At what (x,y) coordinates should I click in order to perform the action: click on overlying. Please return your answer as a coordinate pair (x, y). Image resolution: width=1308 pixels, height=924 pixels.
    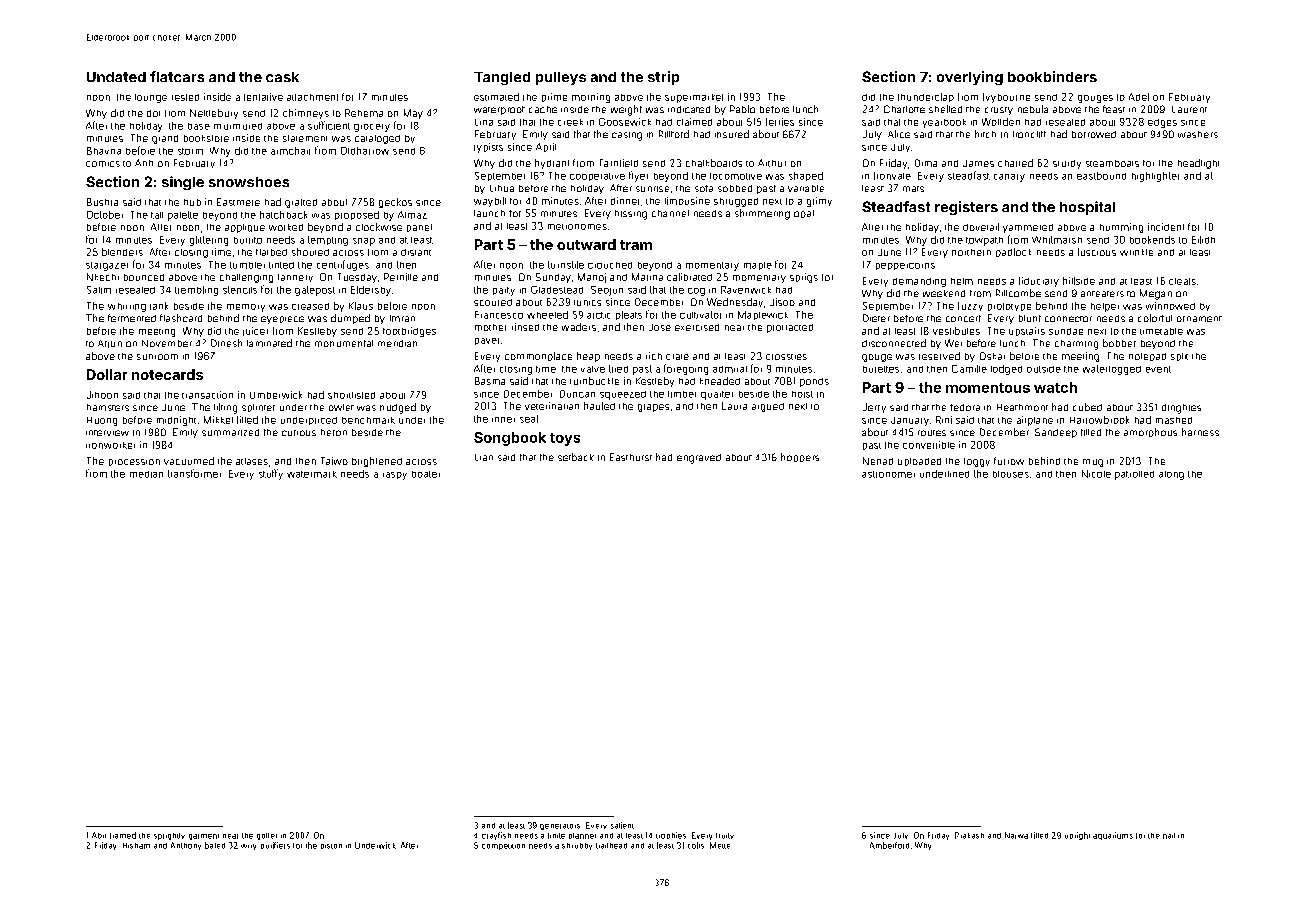
    Looking at the image, I should click on (970, 78).
